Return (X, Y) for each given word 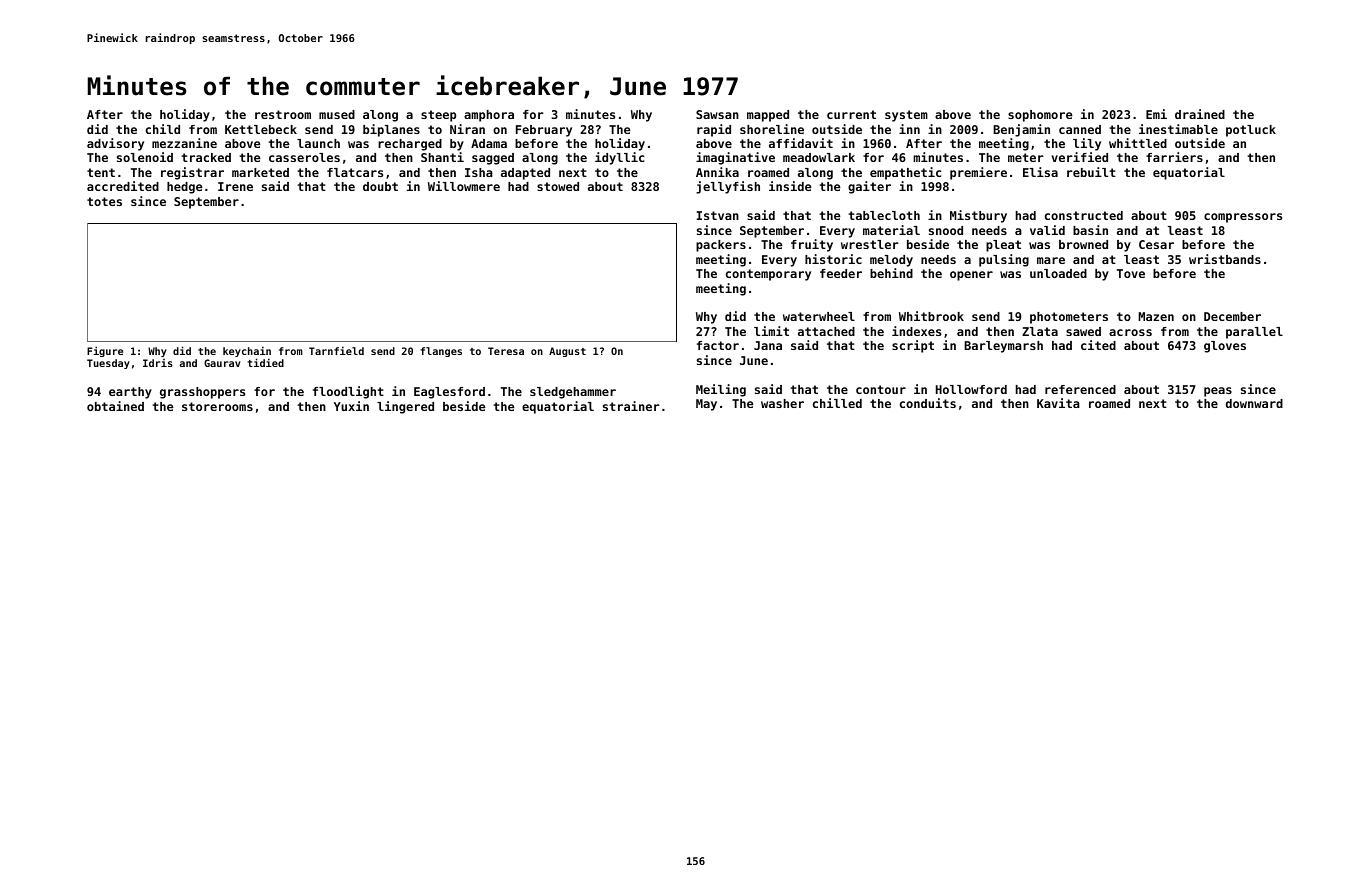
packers (721, 246)
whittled (1138, 143)
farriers (1174, 157)
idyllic (620, 158)
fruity (812, 245)
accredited (123, 186)
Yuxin (351, 406)
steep (438, 116)
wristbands (1225, 259)
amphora (489, 116)
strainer (631, 406)
